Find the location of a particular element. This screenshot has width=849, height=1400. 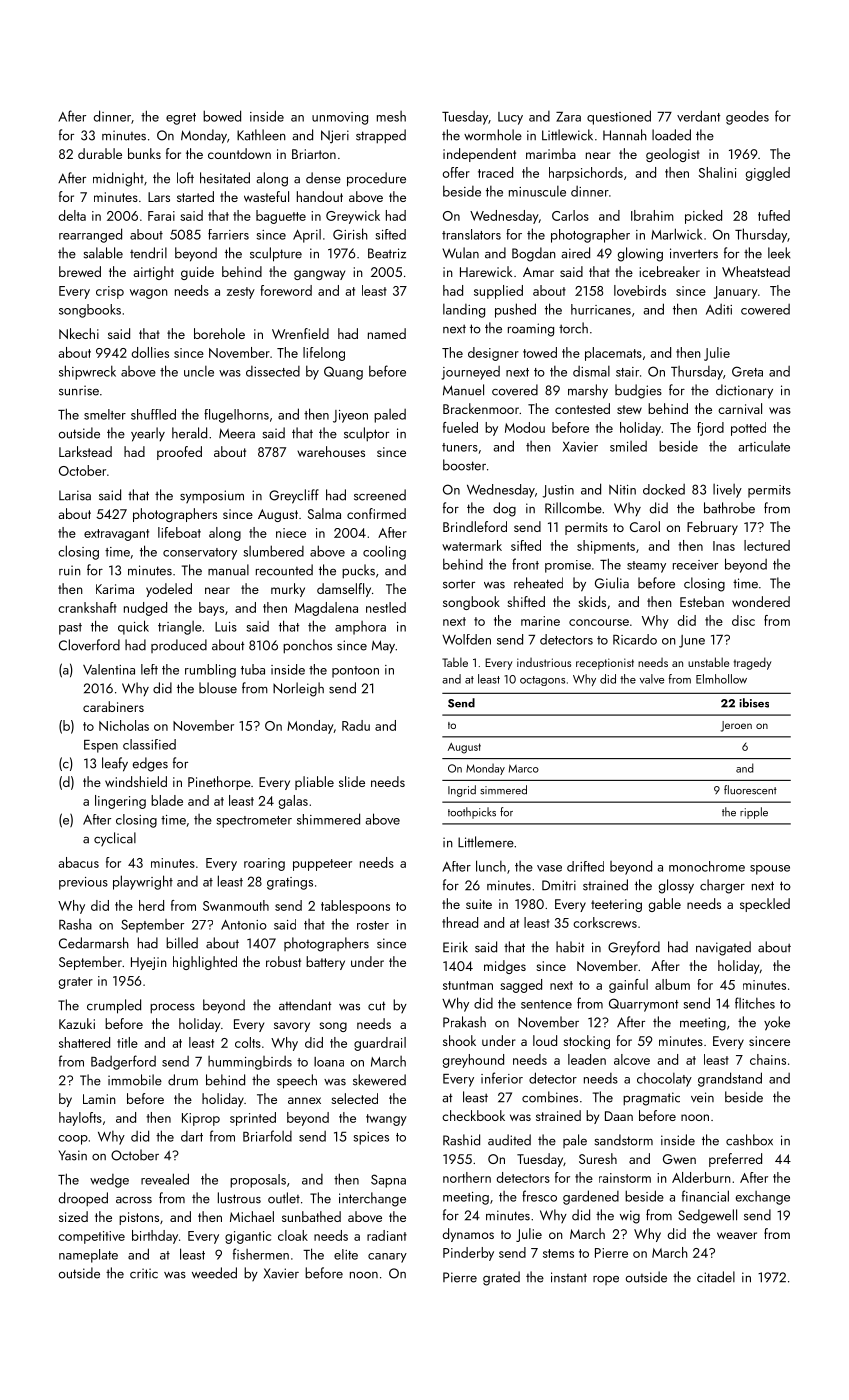

skewered is located at coordinates (379, 1080).
